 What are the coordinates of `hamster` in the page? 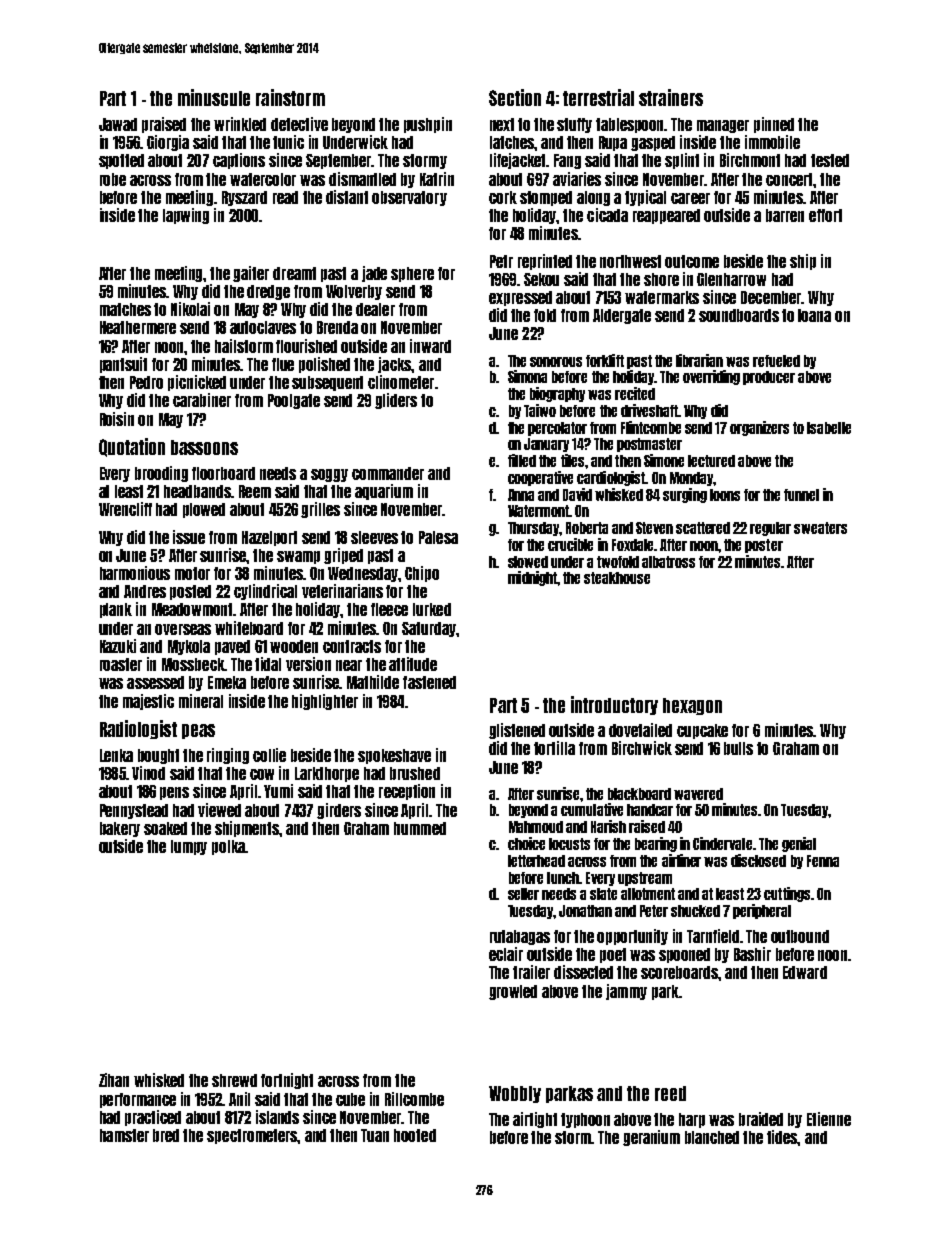 It's located at (124, 1135).
